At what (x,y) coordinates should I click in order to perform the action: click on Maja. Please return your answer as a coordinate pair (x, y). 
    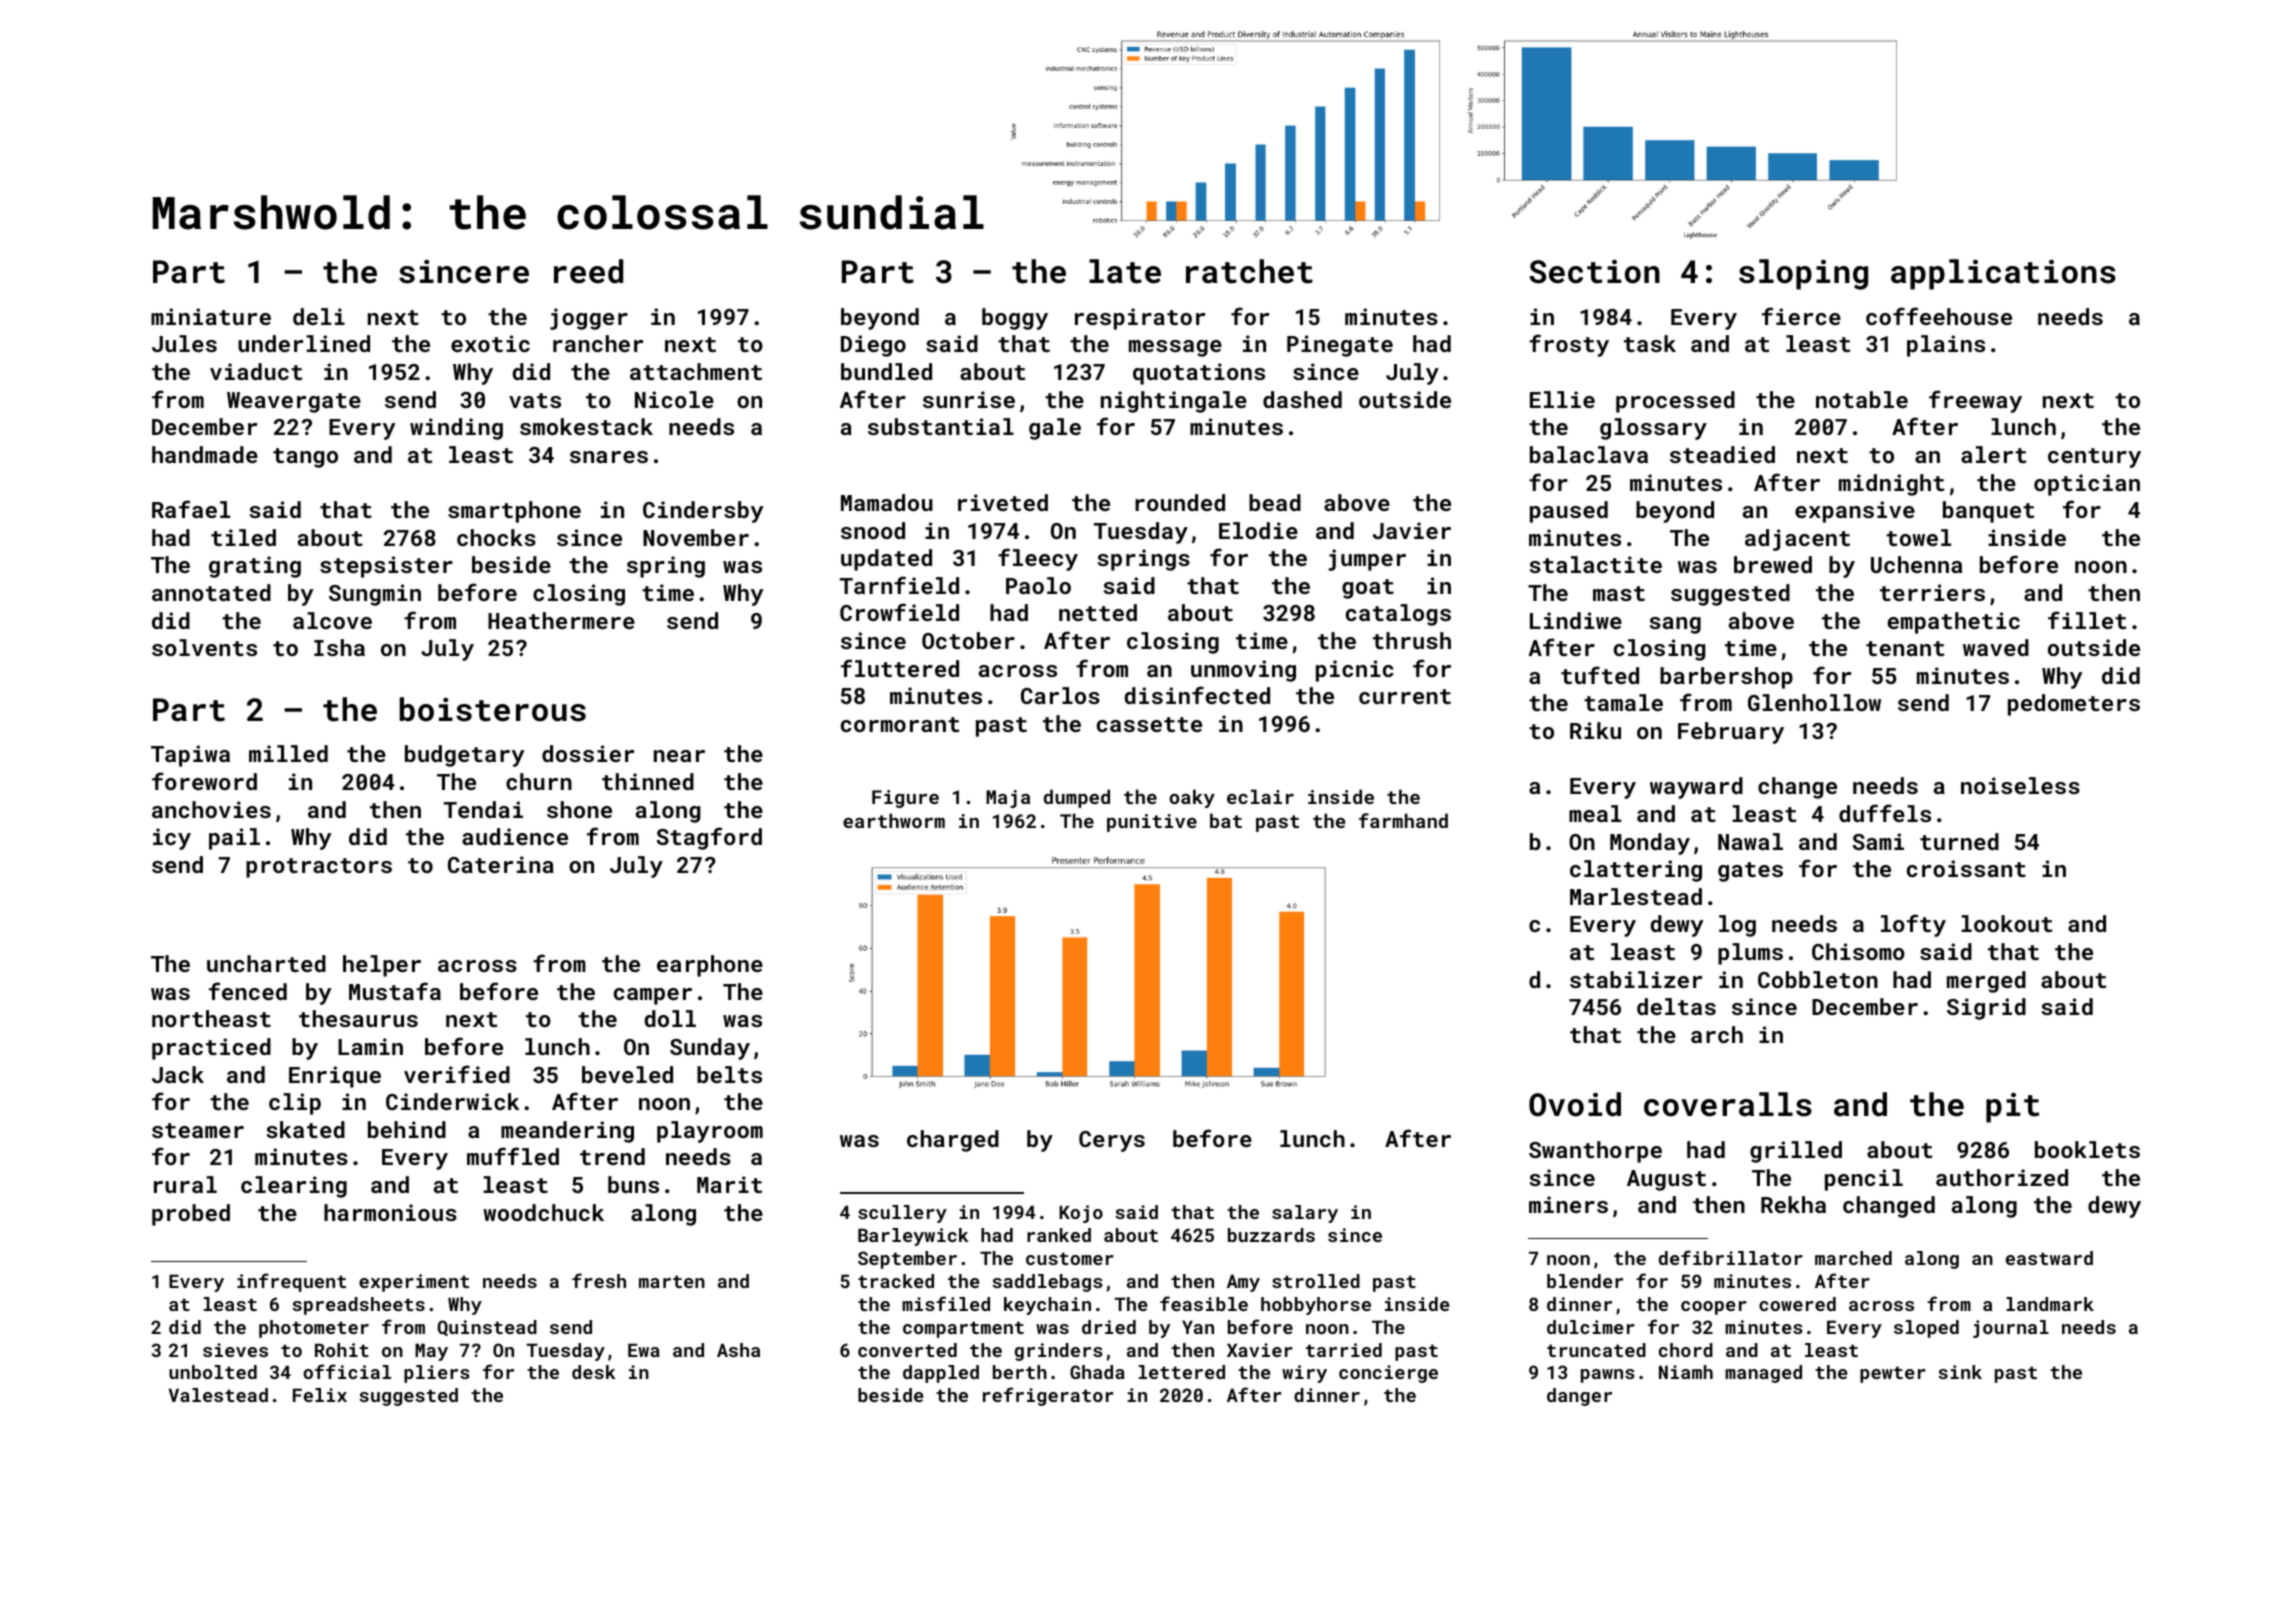
    Looking at the image, I should click on (1008, 799).
